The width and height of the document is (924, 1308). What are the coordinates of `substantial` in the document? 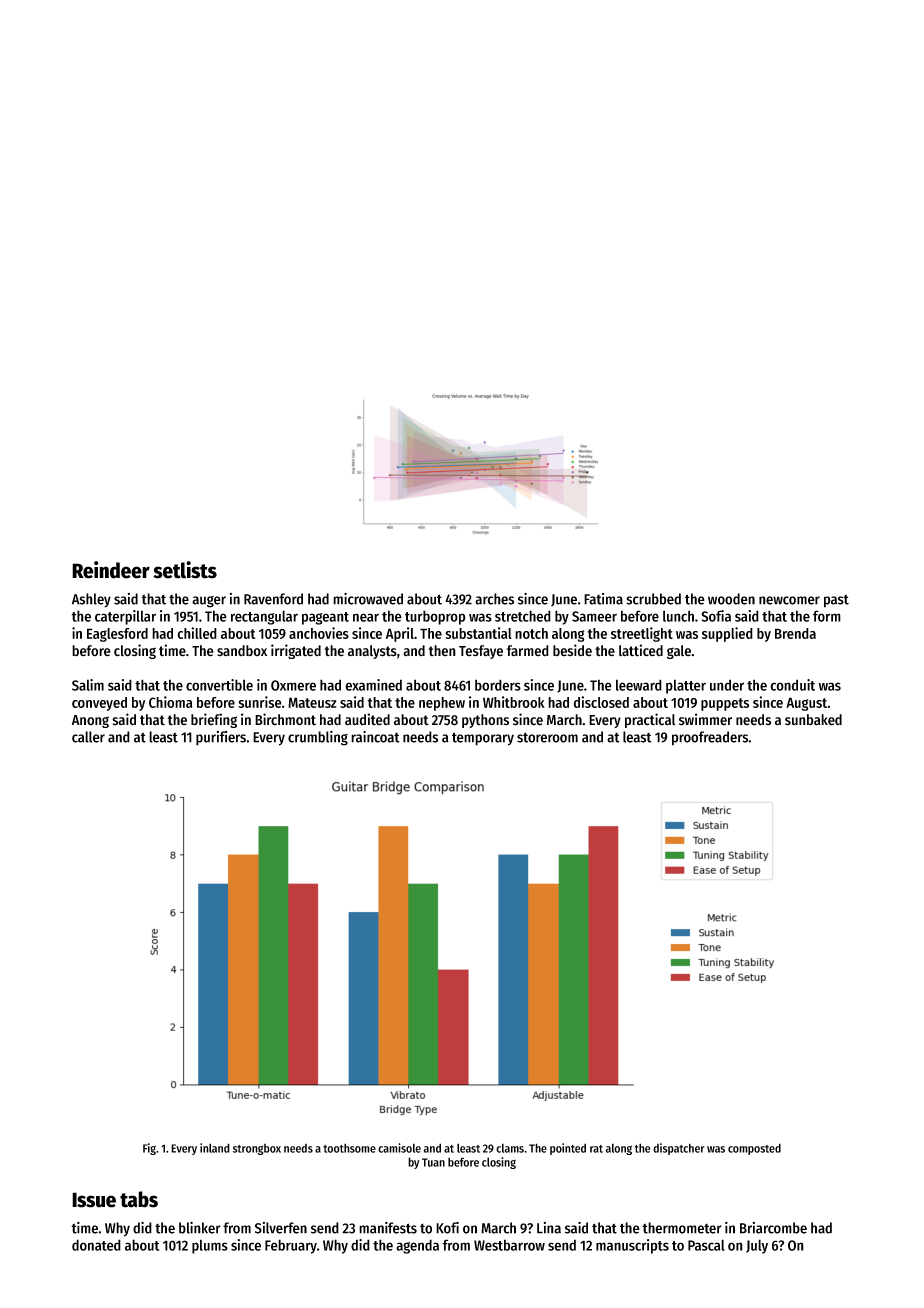 It's located at (478, 633).
